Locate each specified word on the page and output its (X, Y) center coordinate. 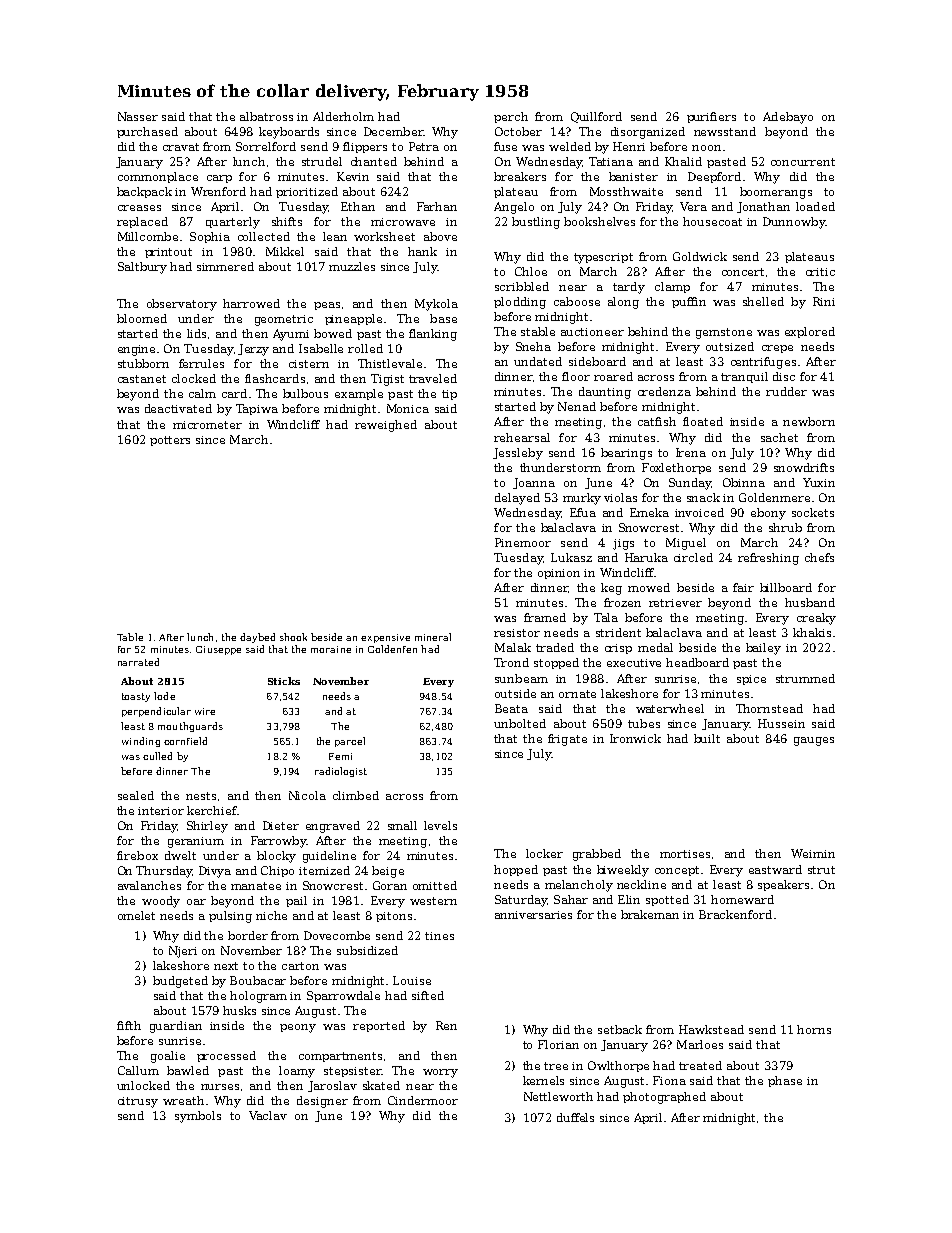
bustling (536, 223)
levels (440, 825)
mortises (685, 854)
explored (810, 332)
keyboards (289, 133)
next (226, 966)
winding (141, 742)
